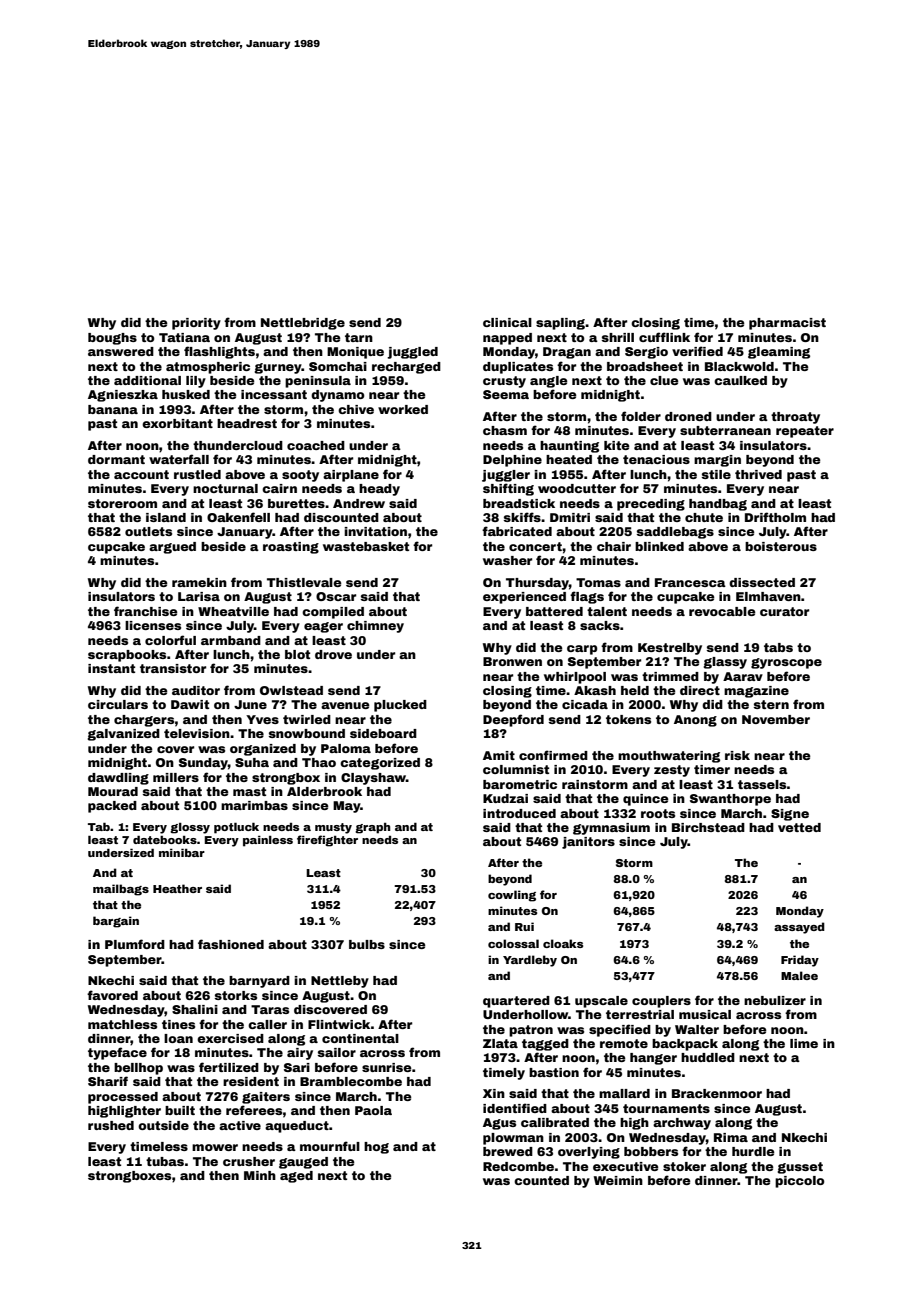 The height and width of the page is (1308, 924). Describe the element at coordinates (148, 531) in the page. I see `outlets` at that location.
